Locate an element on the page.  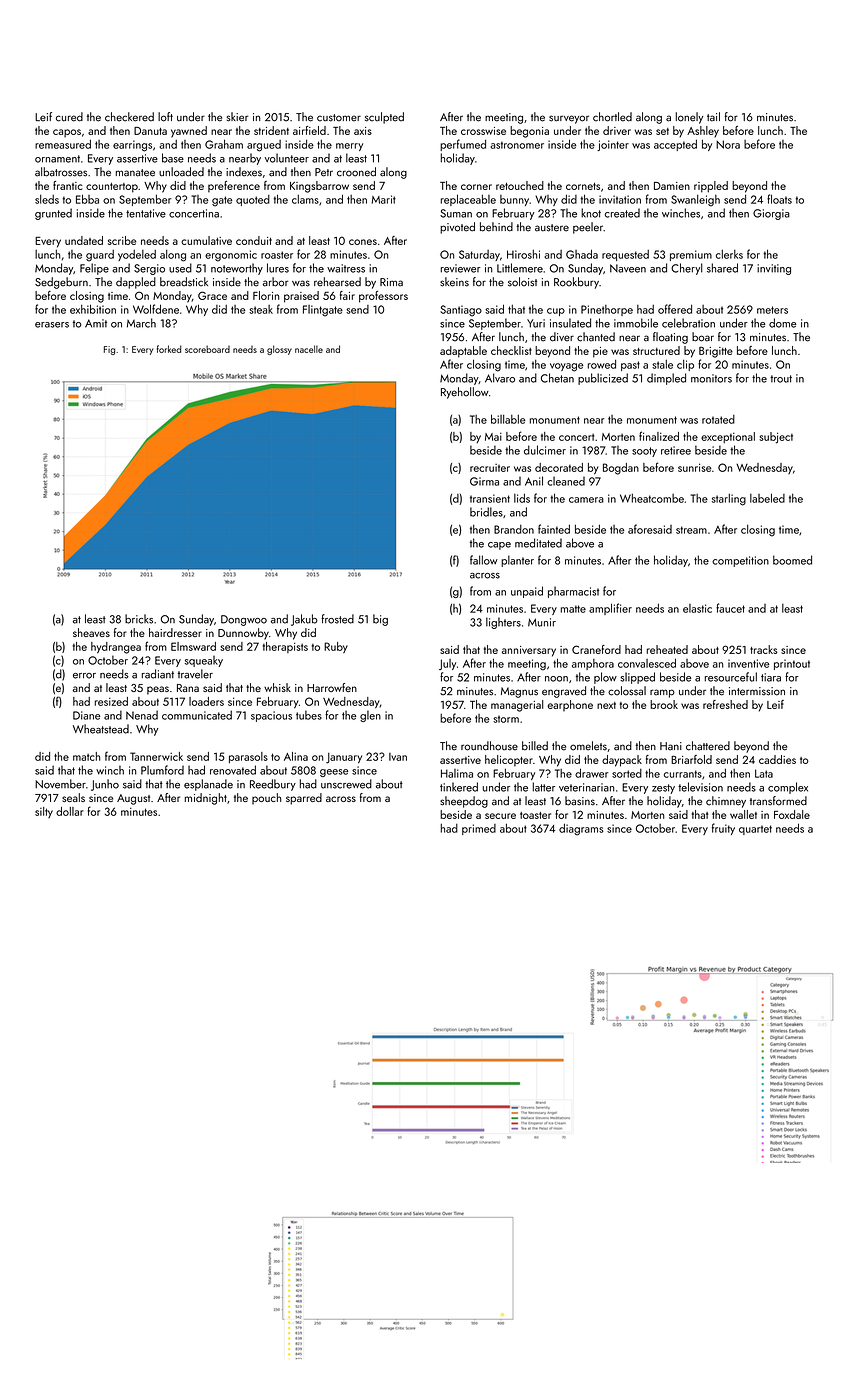
big is located at coordinates (380, 620).
